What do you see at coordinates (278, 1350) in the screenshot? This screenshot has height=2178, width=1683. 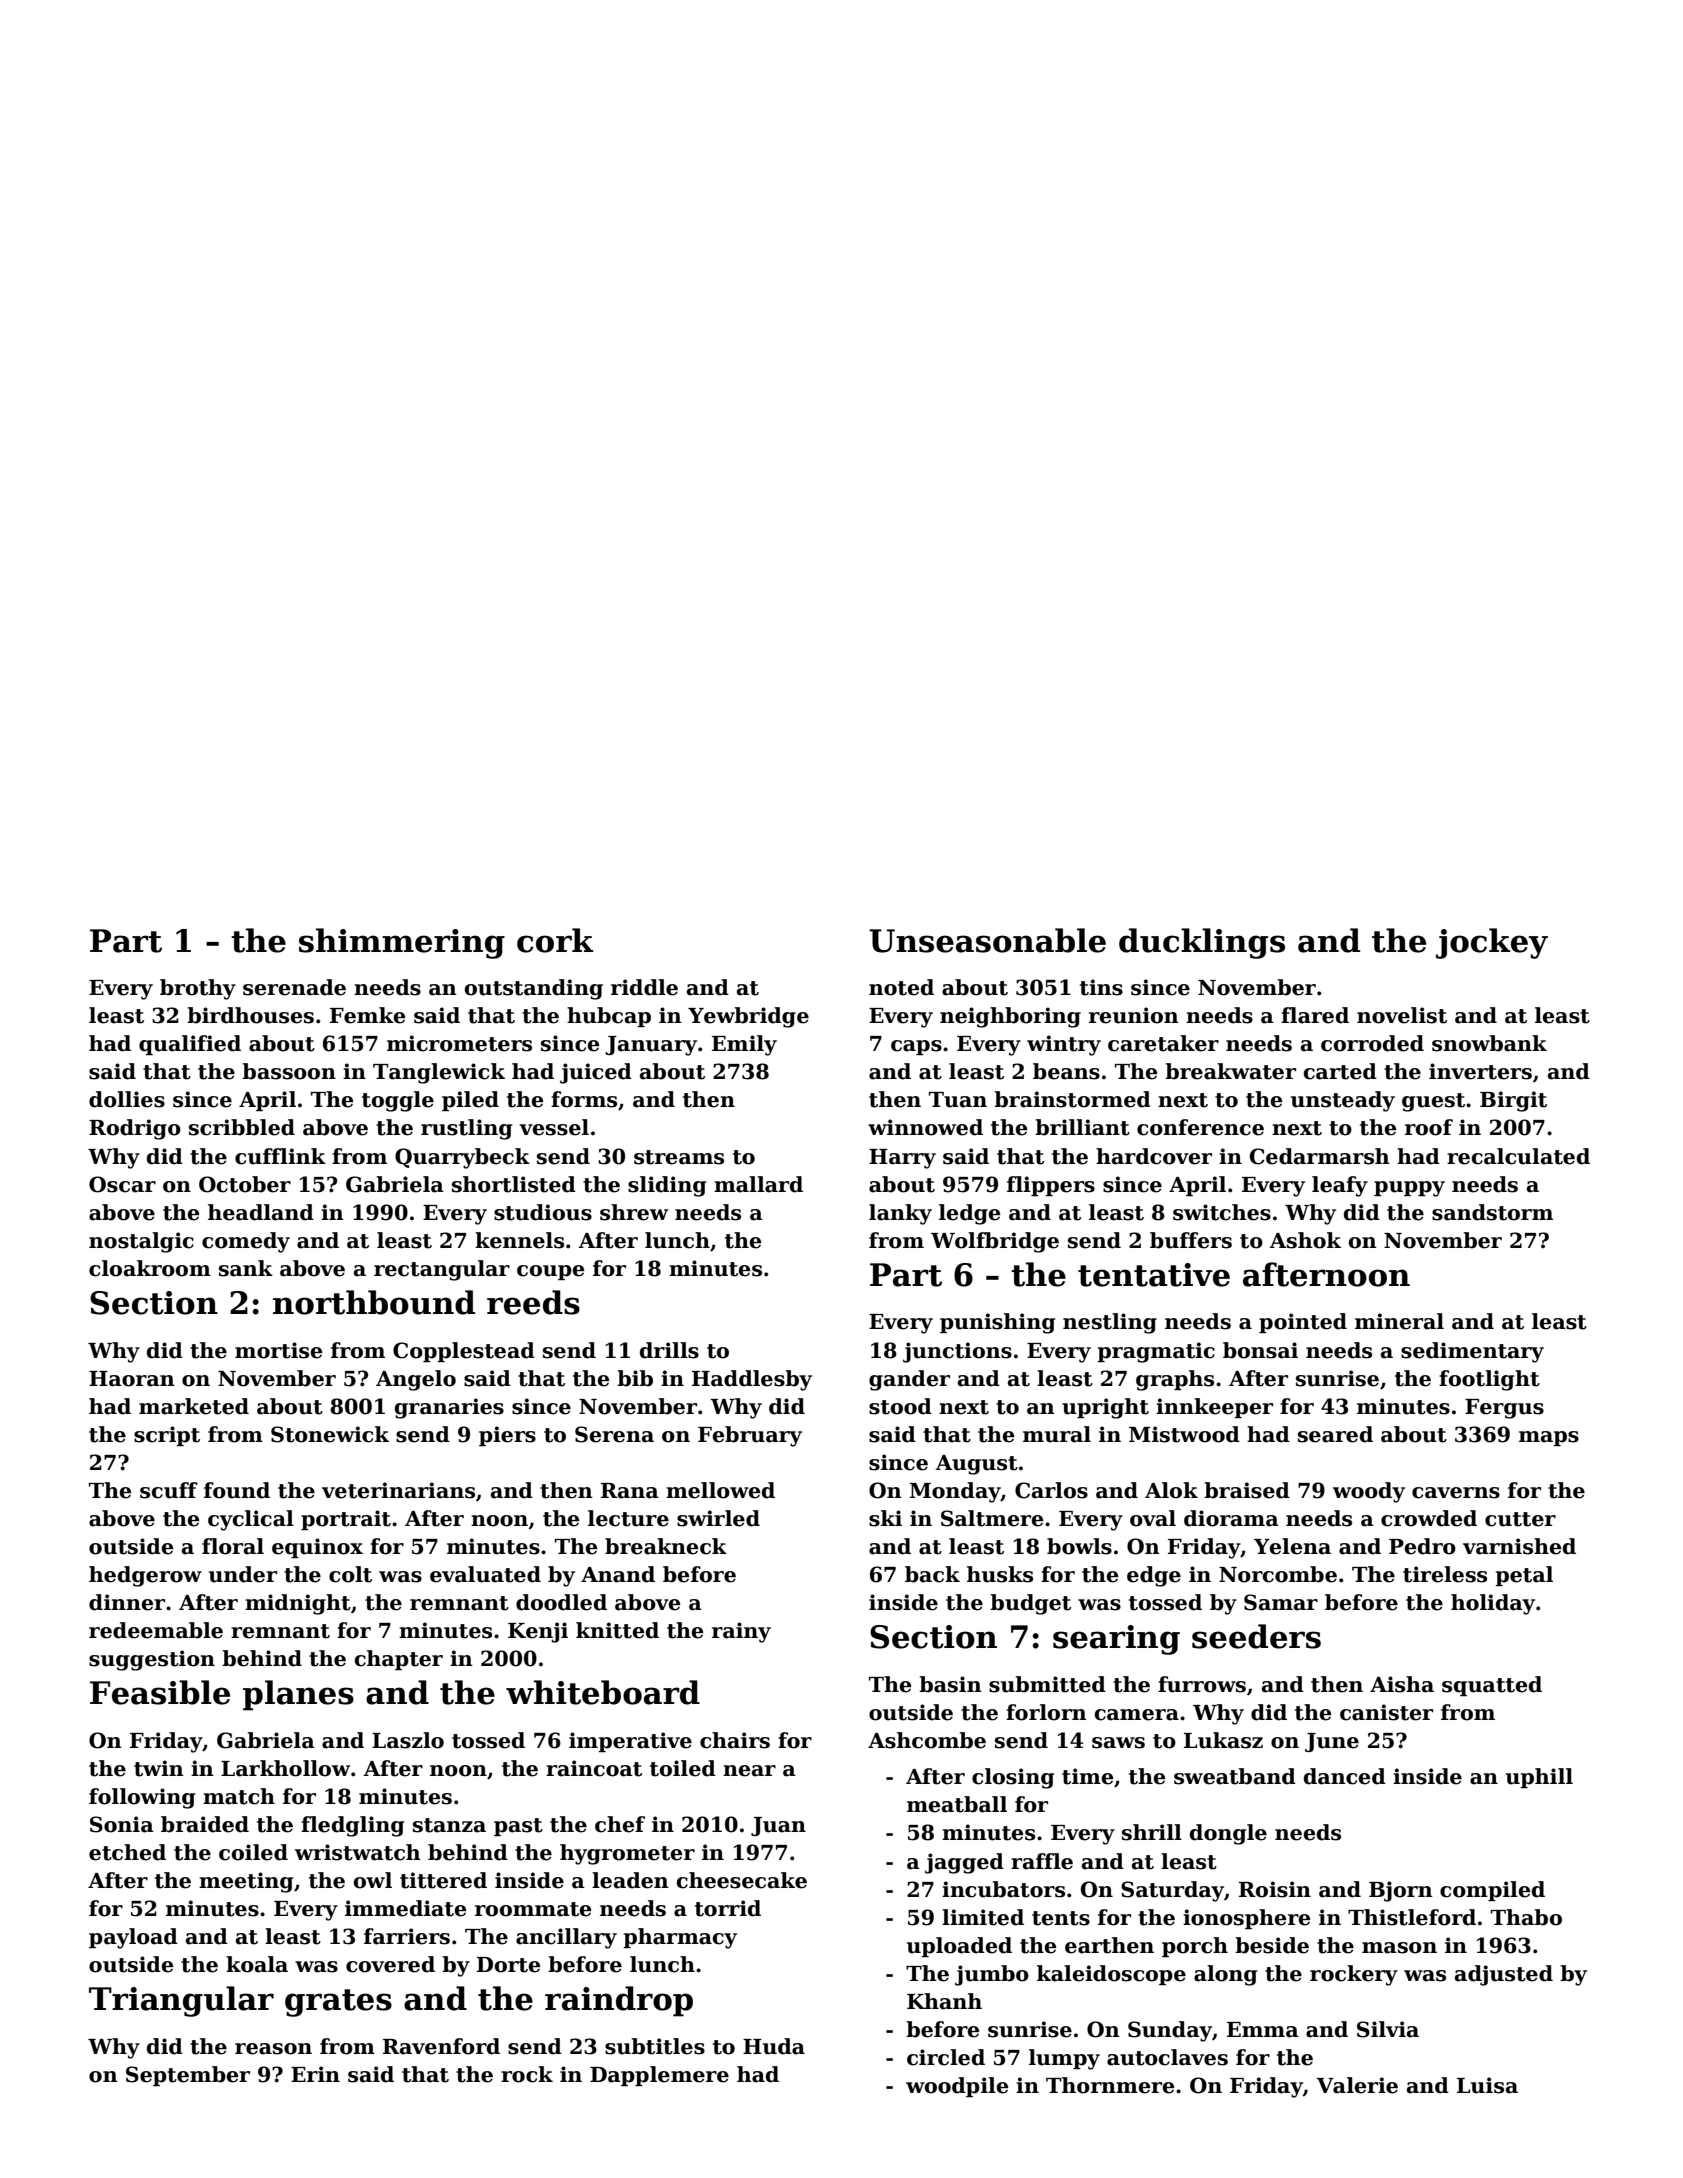 I see `mortise` at bounding box center [278, 1350].
